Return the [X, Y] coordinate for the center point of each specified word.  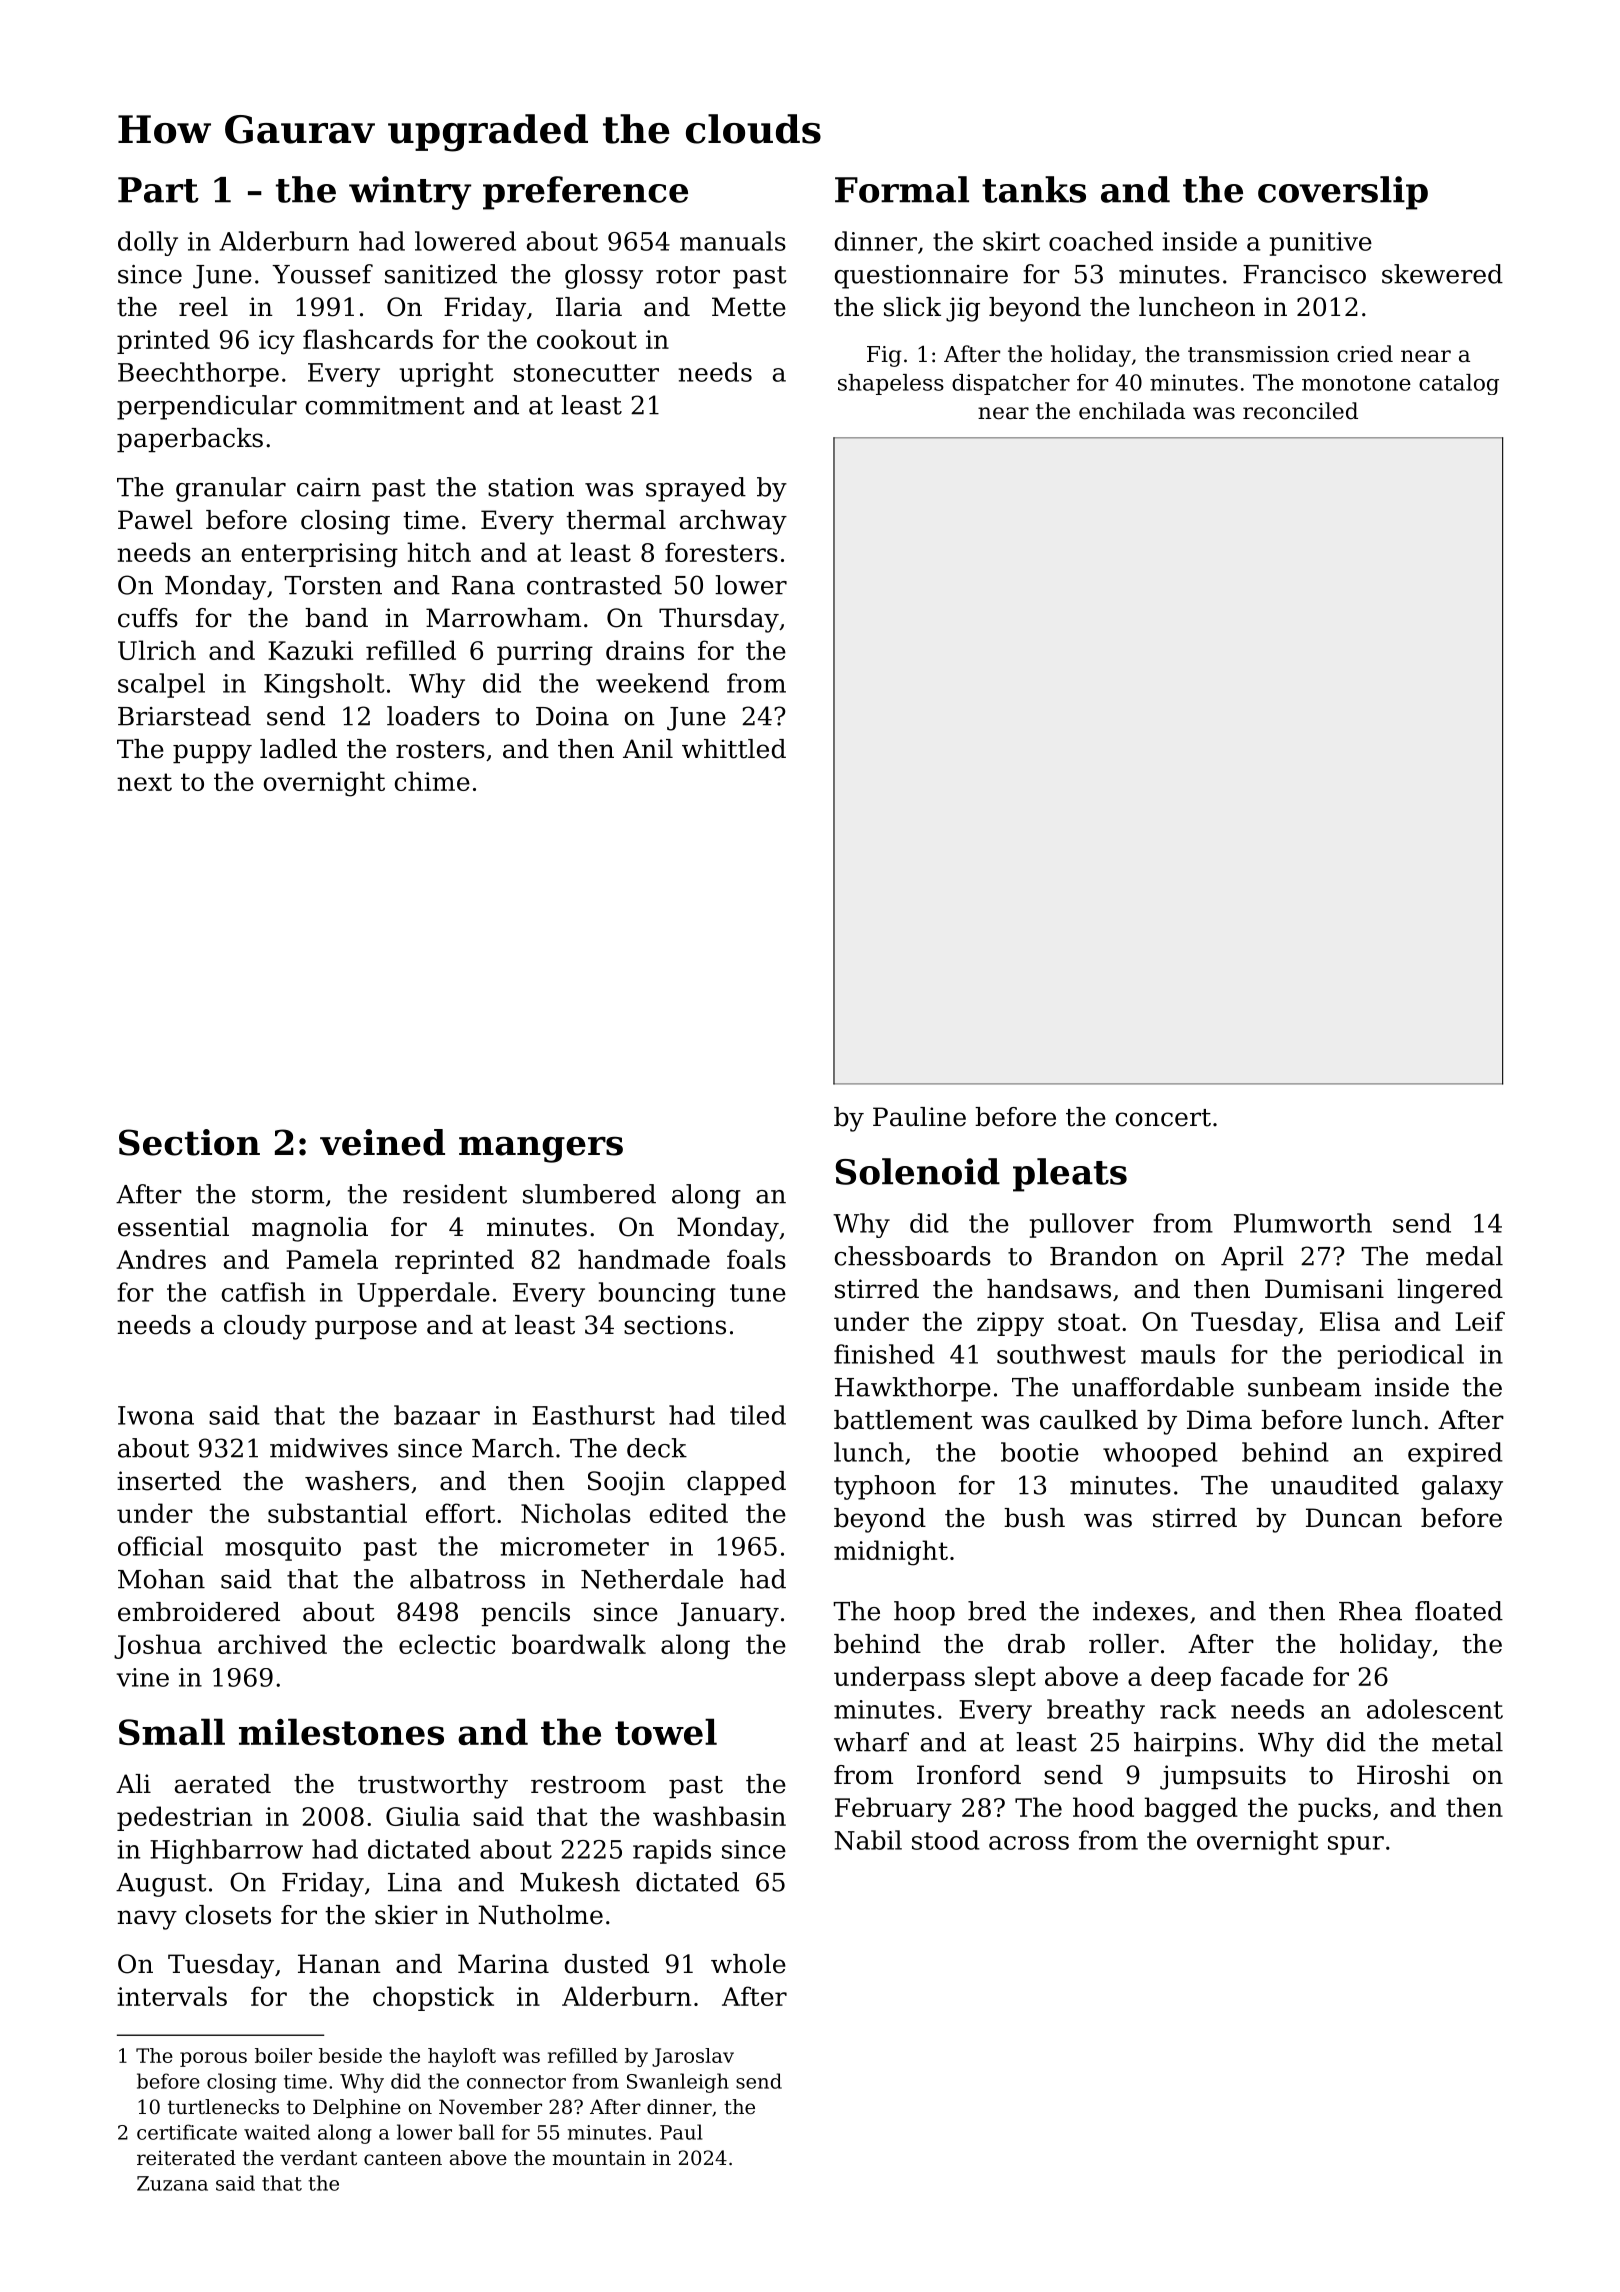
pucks [1334, 1809]
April [1252, 1258]
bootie [1040, 1452]
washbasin [719, 1816]
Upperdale [423, 1294]
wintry [410, 193]
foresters [721, 552]
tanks [1034, 189]
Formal [902, 189]
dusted [607, 1964]
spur [1356, 1845]
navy [147, 1920]
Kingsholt [324, 685]
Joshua [158, 1646]
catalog [1459, 384]
